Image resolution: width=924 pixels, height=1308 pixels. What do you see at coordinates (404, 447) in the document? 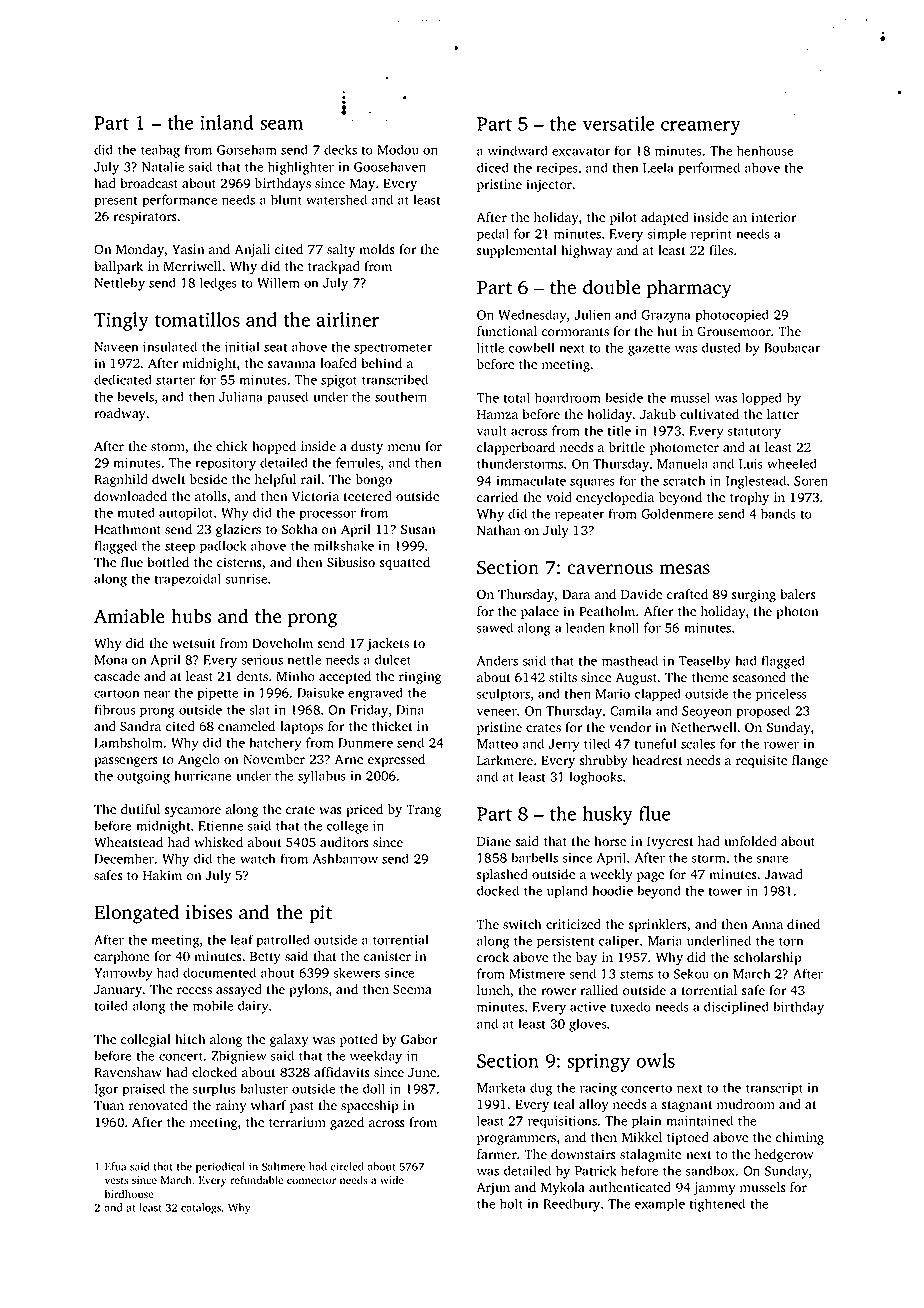
I see `menu` at bounding box center [404, 447].
